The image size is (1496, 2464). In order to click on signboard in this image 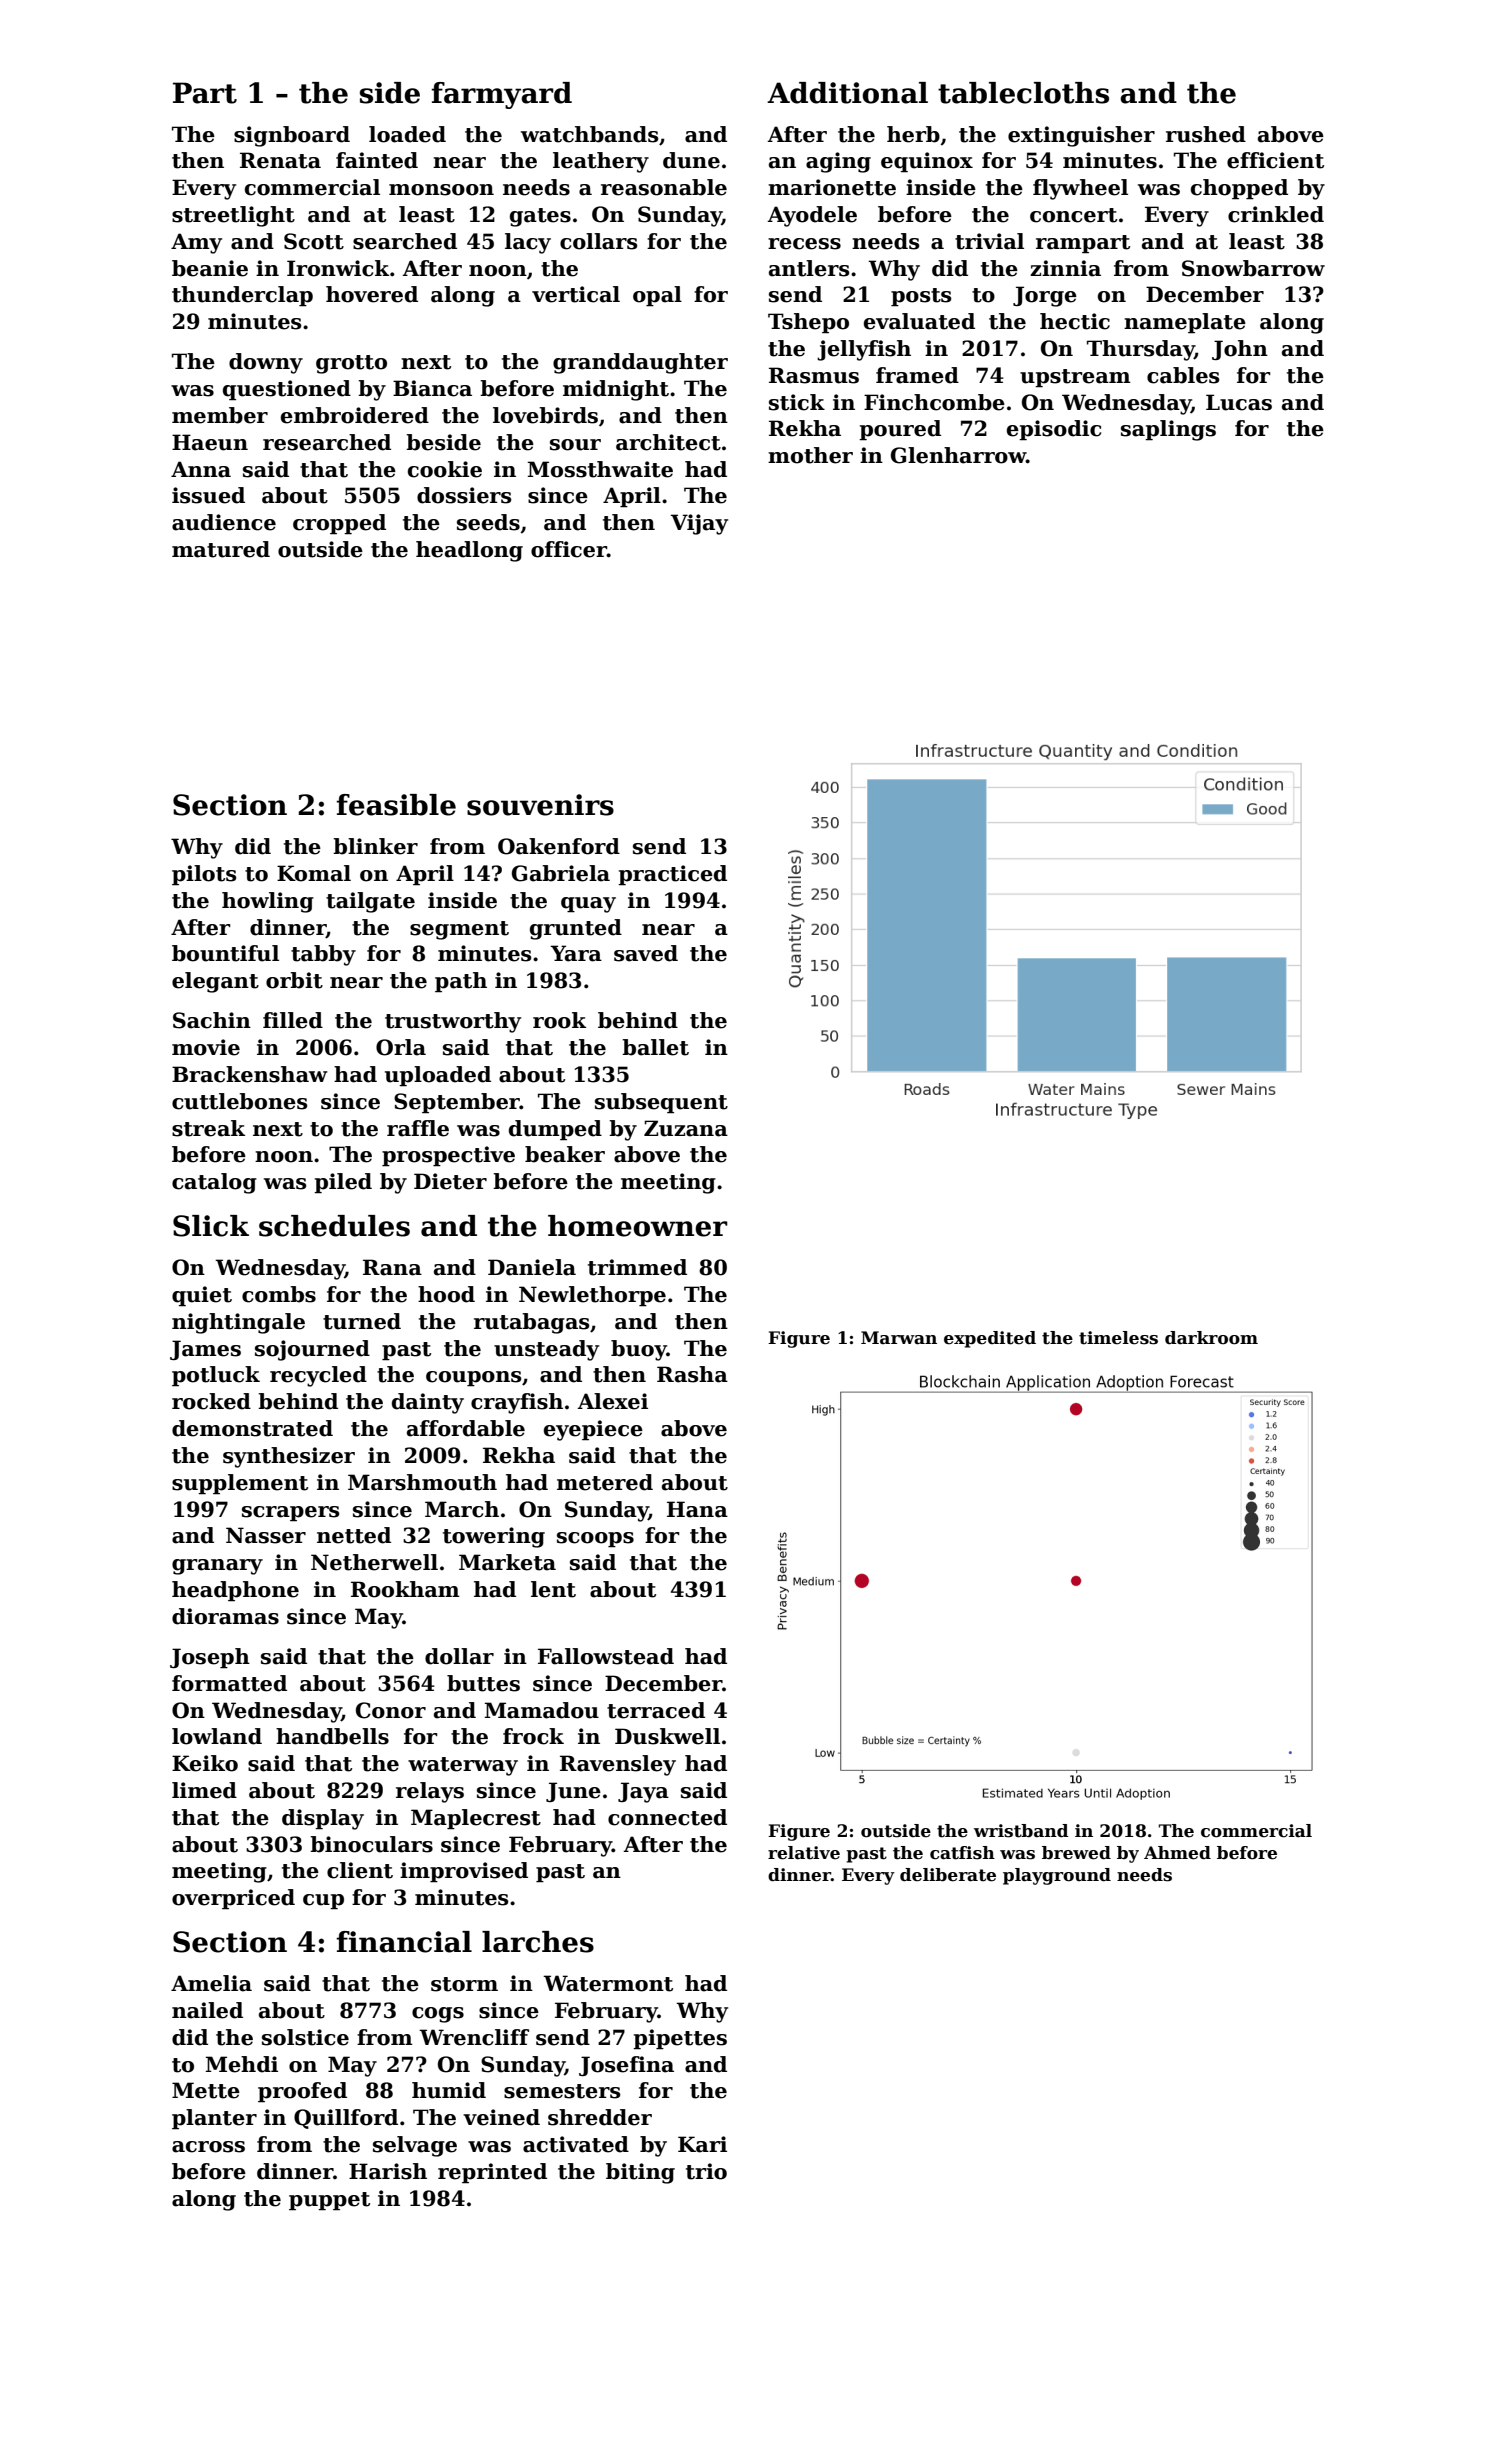, I will do `click(292, 136)`.
